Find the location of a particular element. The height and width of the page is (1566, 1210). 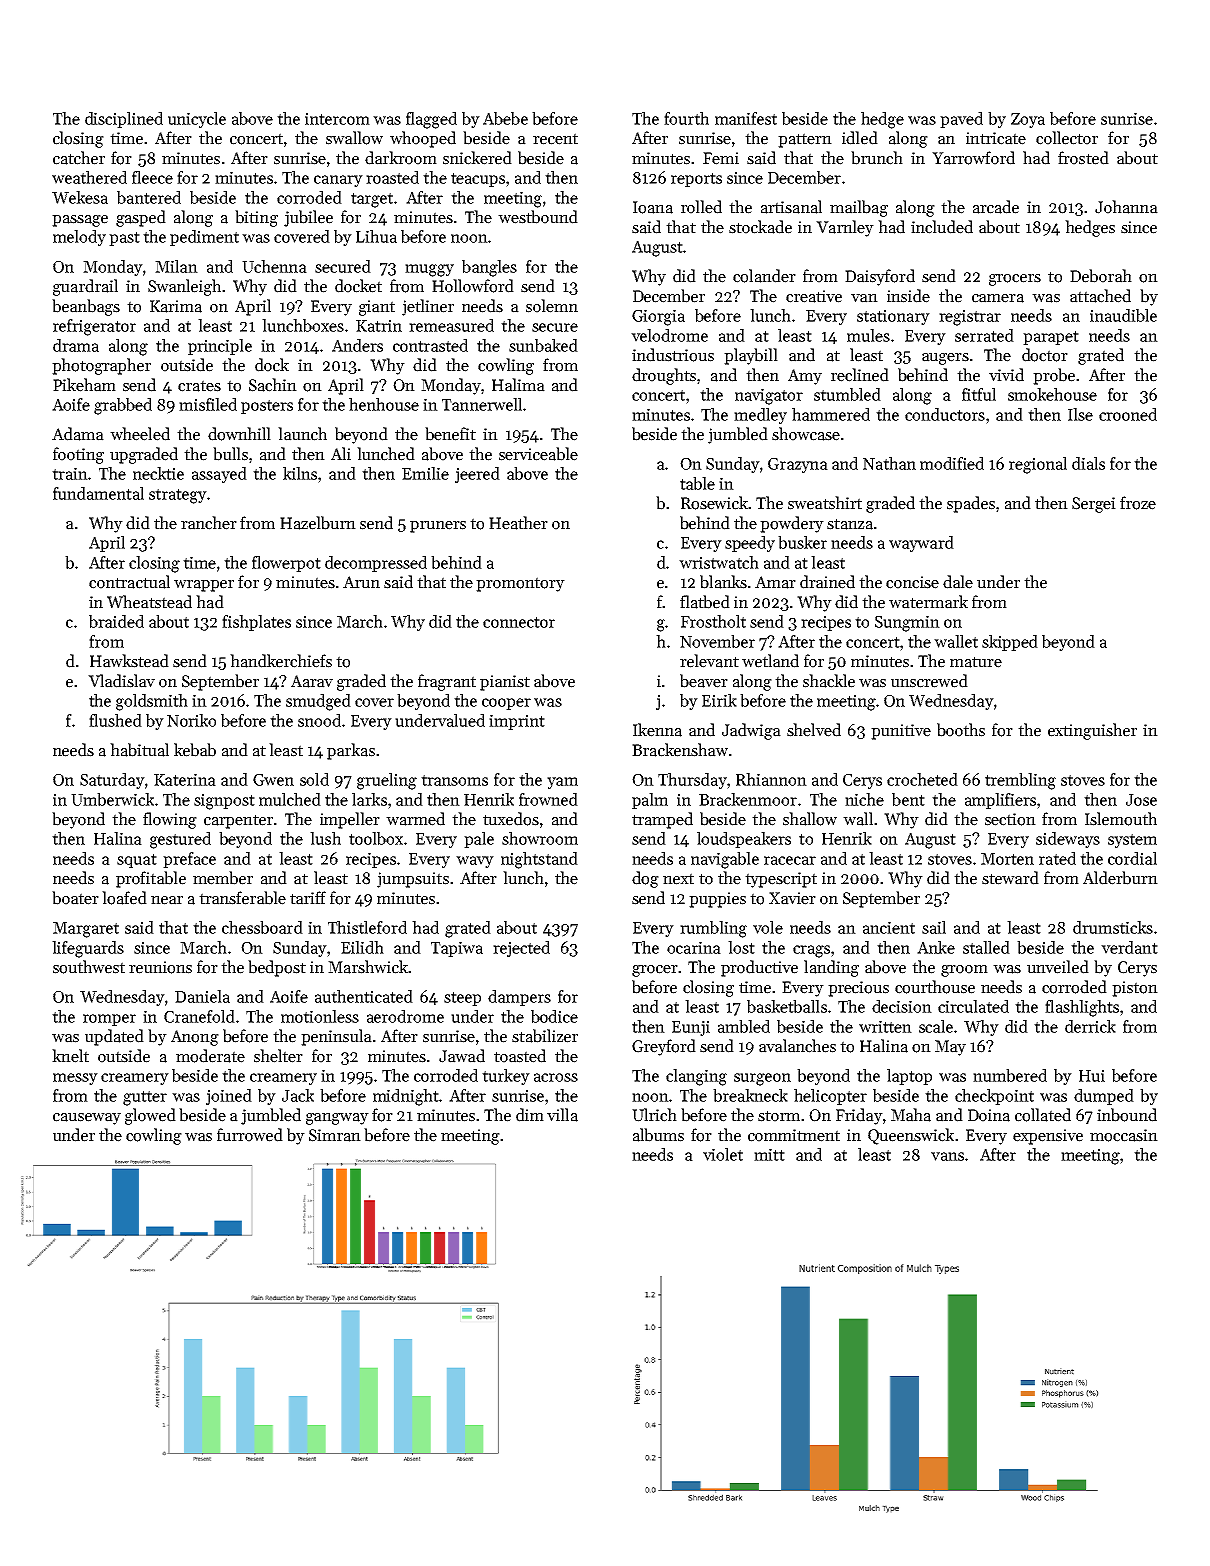

furrowed is located at coordinates (250, 1135).
